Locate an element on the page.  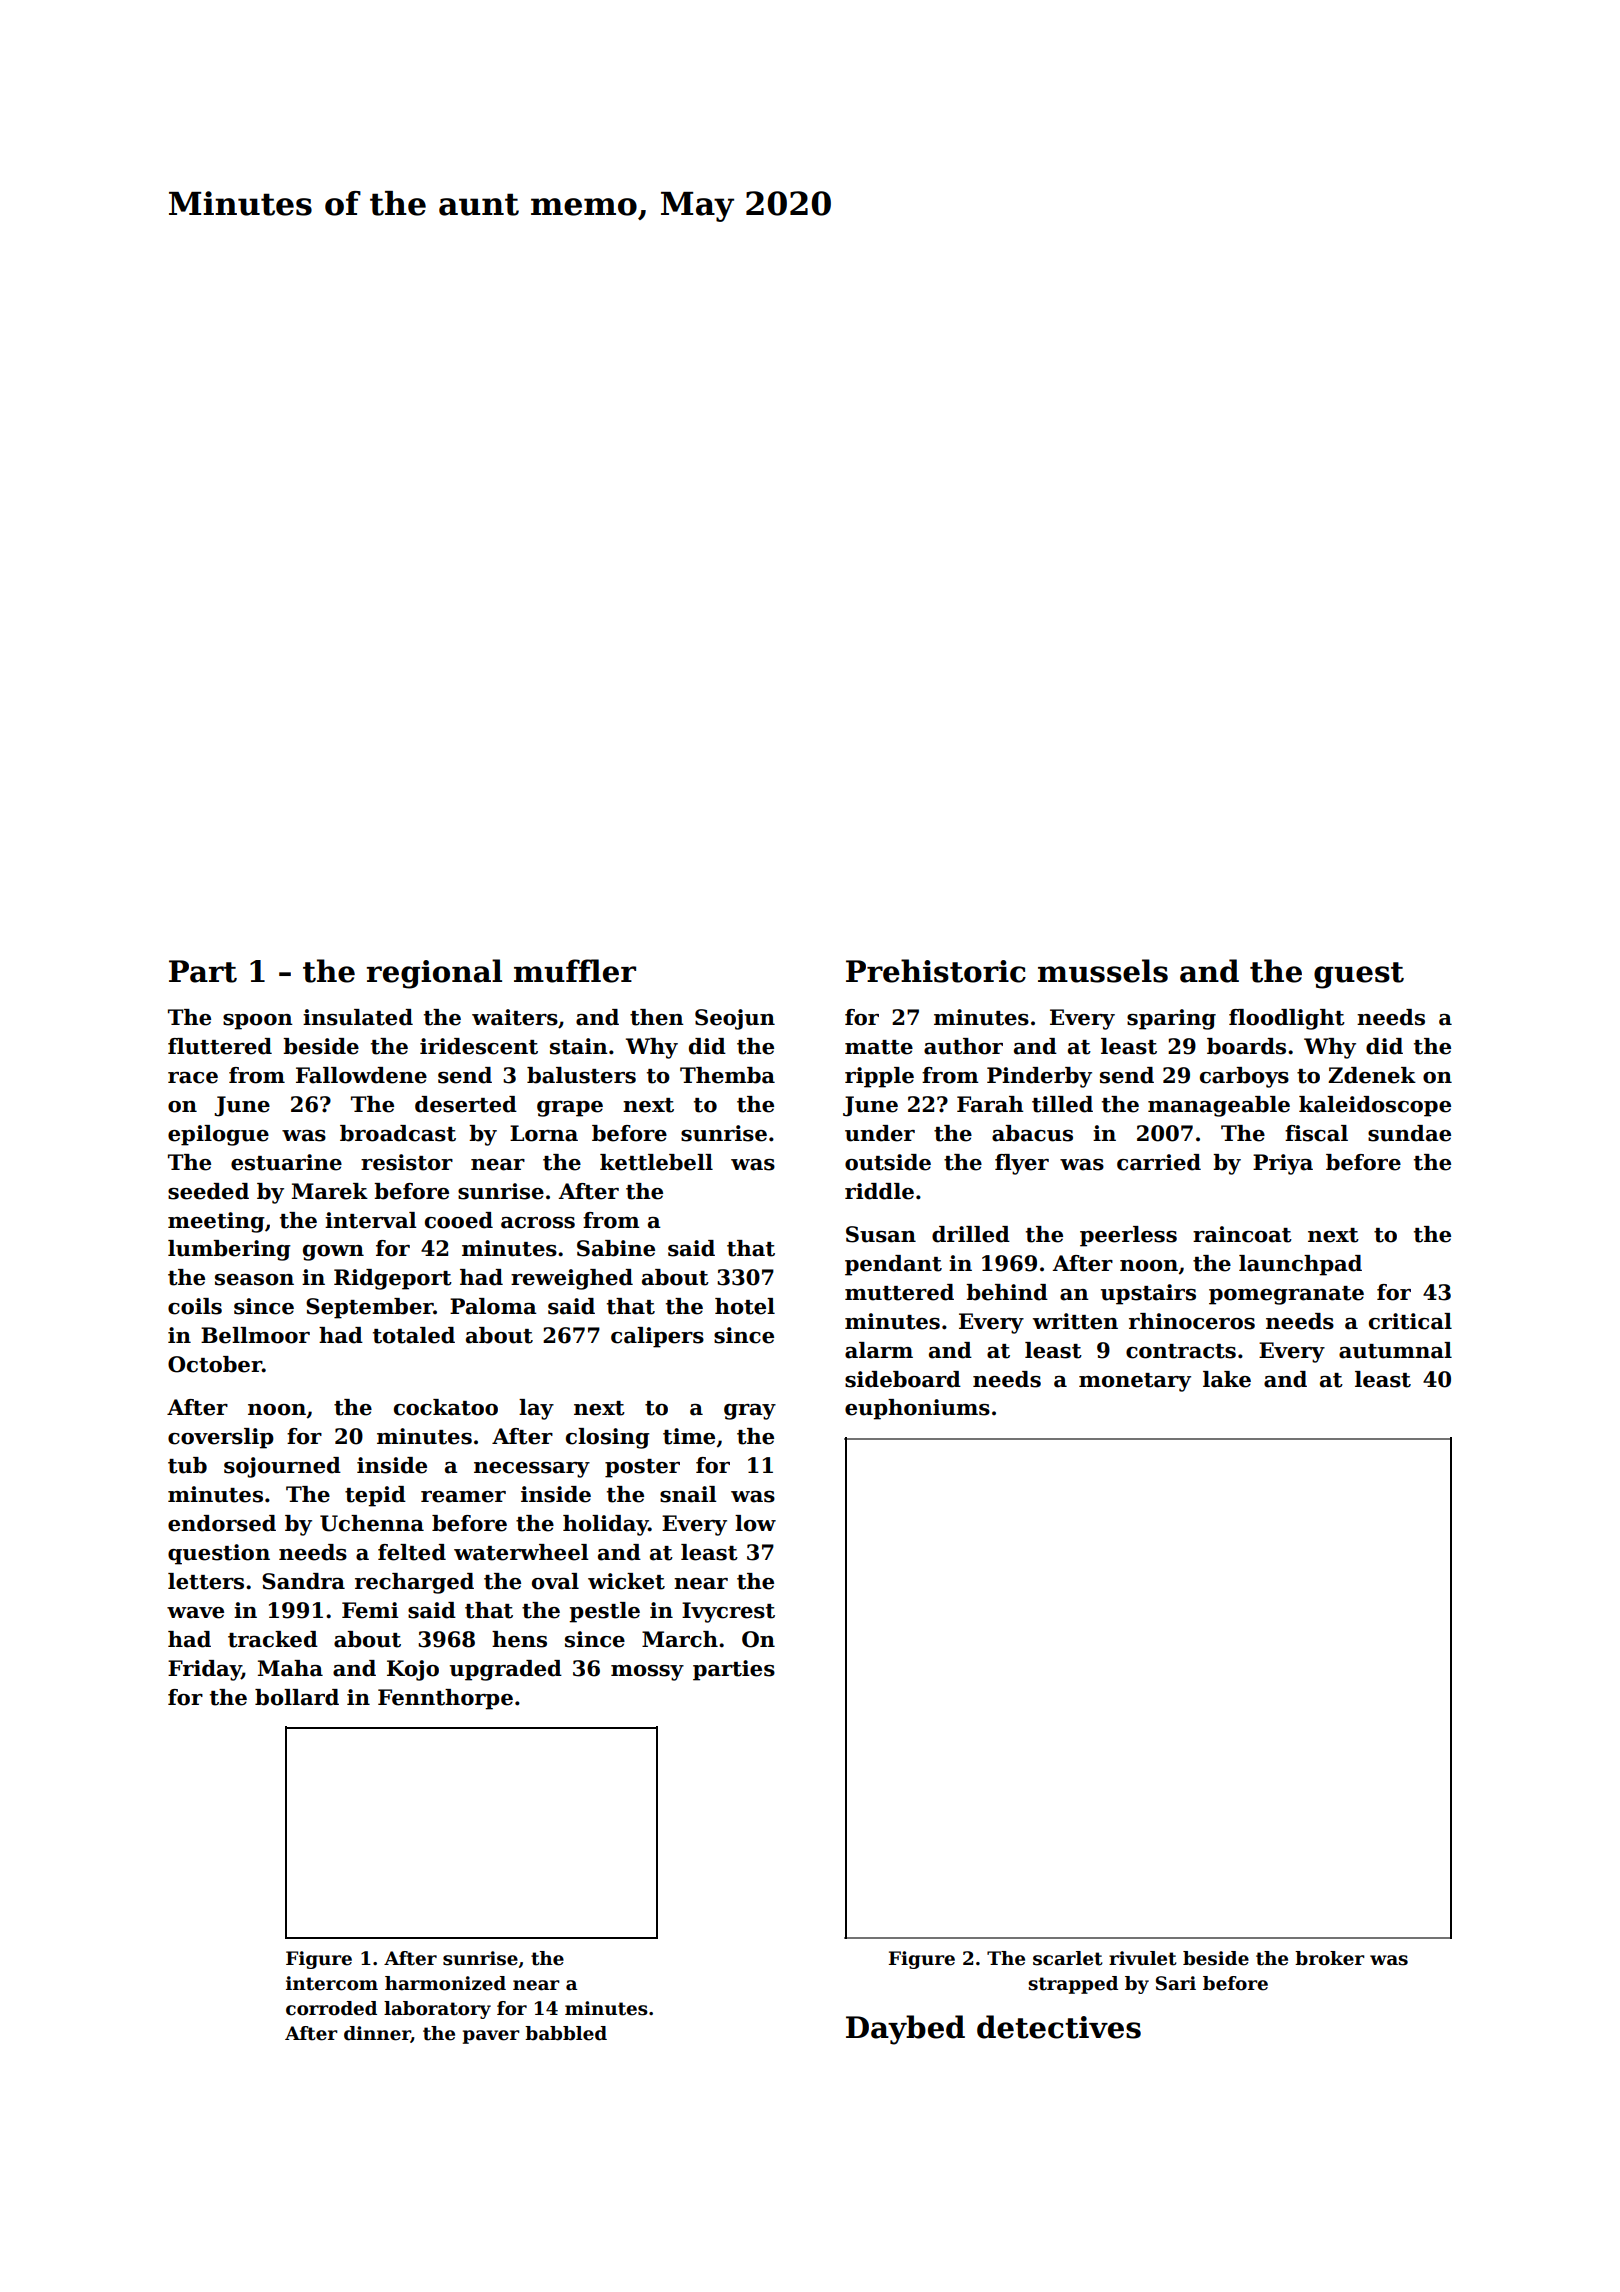
harmonized is located at coordinates (445, 1983).
